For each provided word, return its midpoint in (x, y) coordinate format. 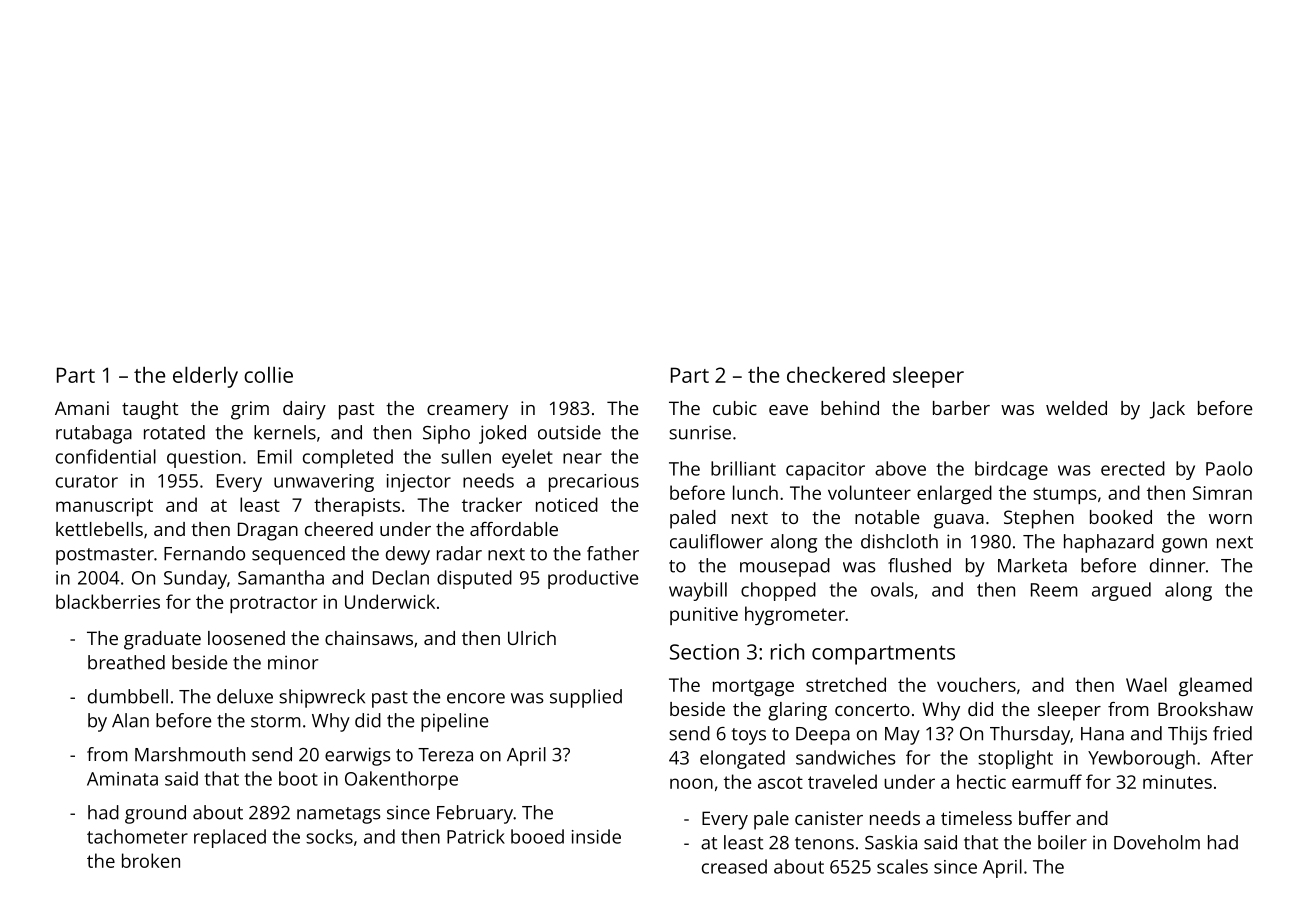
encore (476, 698)
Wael (1146, 684)
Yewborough (1141, 759)
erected (1133, 468)
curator (87, 481)
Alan (130, 720)
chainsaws (369, 638)
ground (155, 814)
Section (704, 652)
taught (150, 410)
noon (691, 783)
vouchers (976, 684)
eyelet (527, 458)
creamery (467, 412)
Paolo (1229, 468)
